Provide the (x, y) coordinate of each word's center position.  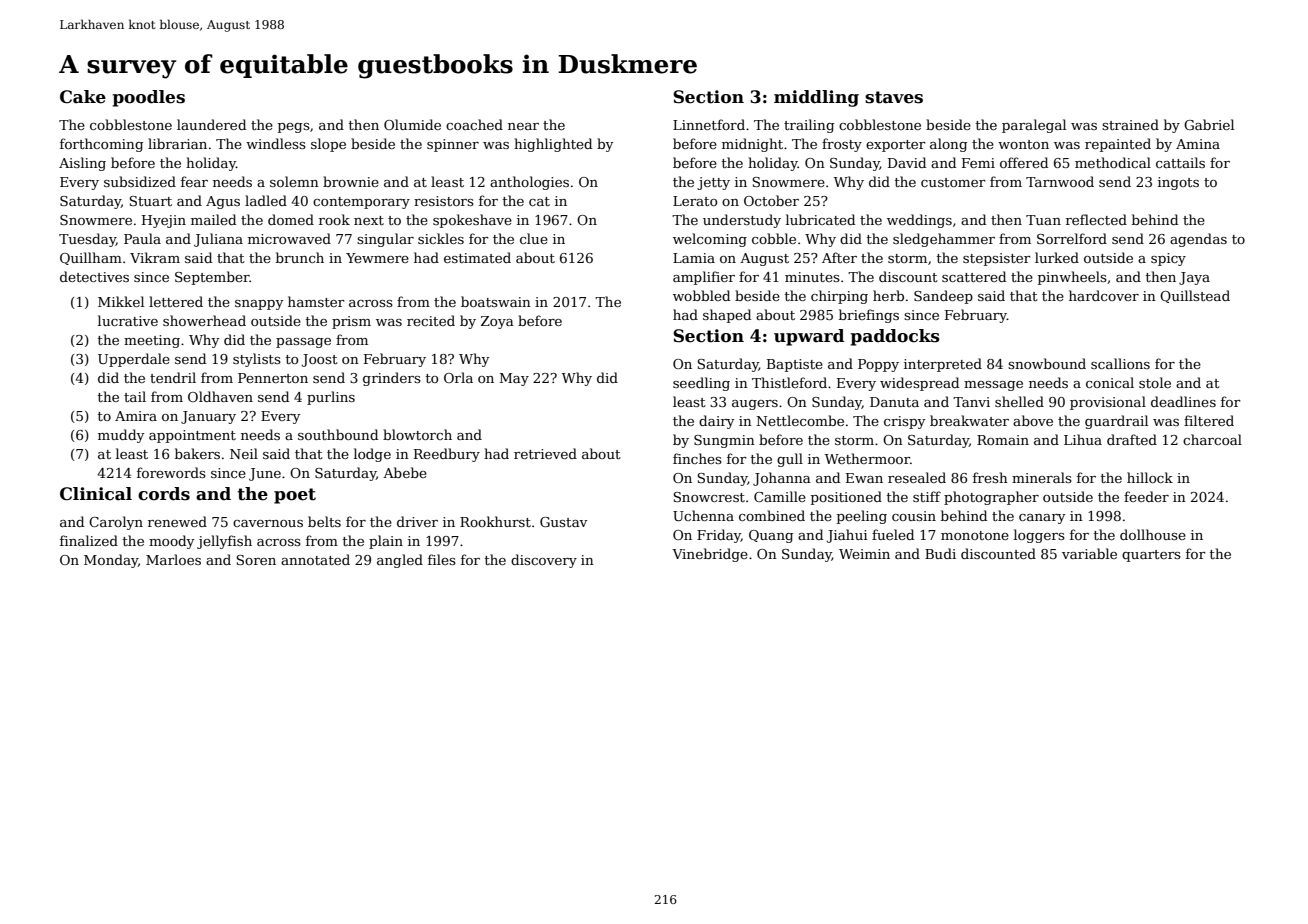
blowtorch (417, 434)
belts (324, 521)
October (771, 200)
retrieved (545, 453)
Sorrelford (1072, 238)
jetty (713, 183)
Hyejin (164, 221)
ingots (1178, 183)
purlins (331, 398)
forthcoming (101, 145)
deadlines (1183, 401)
